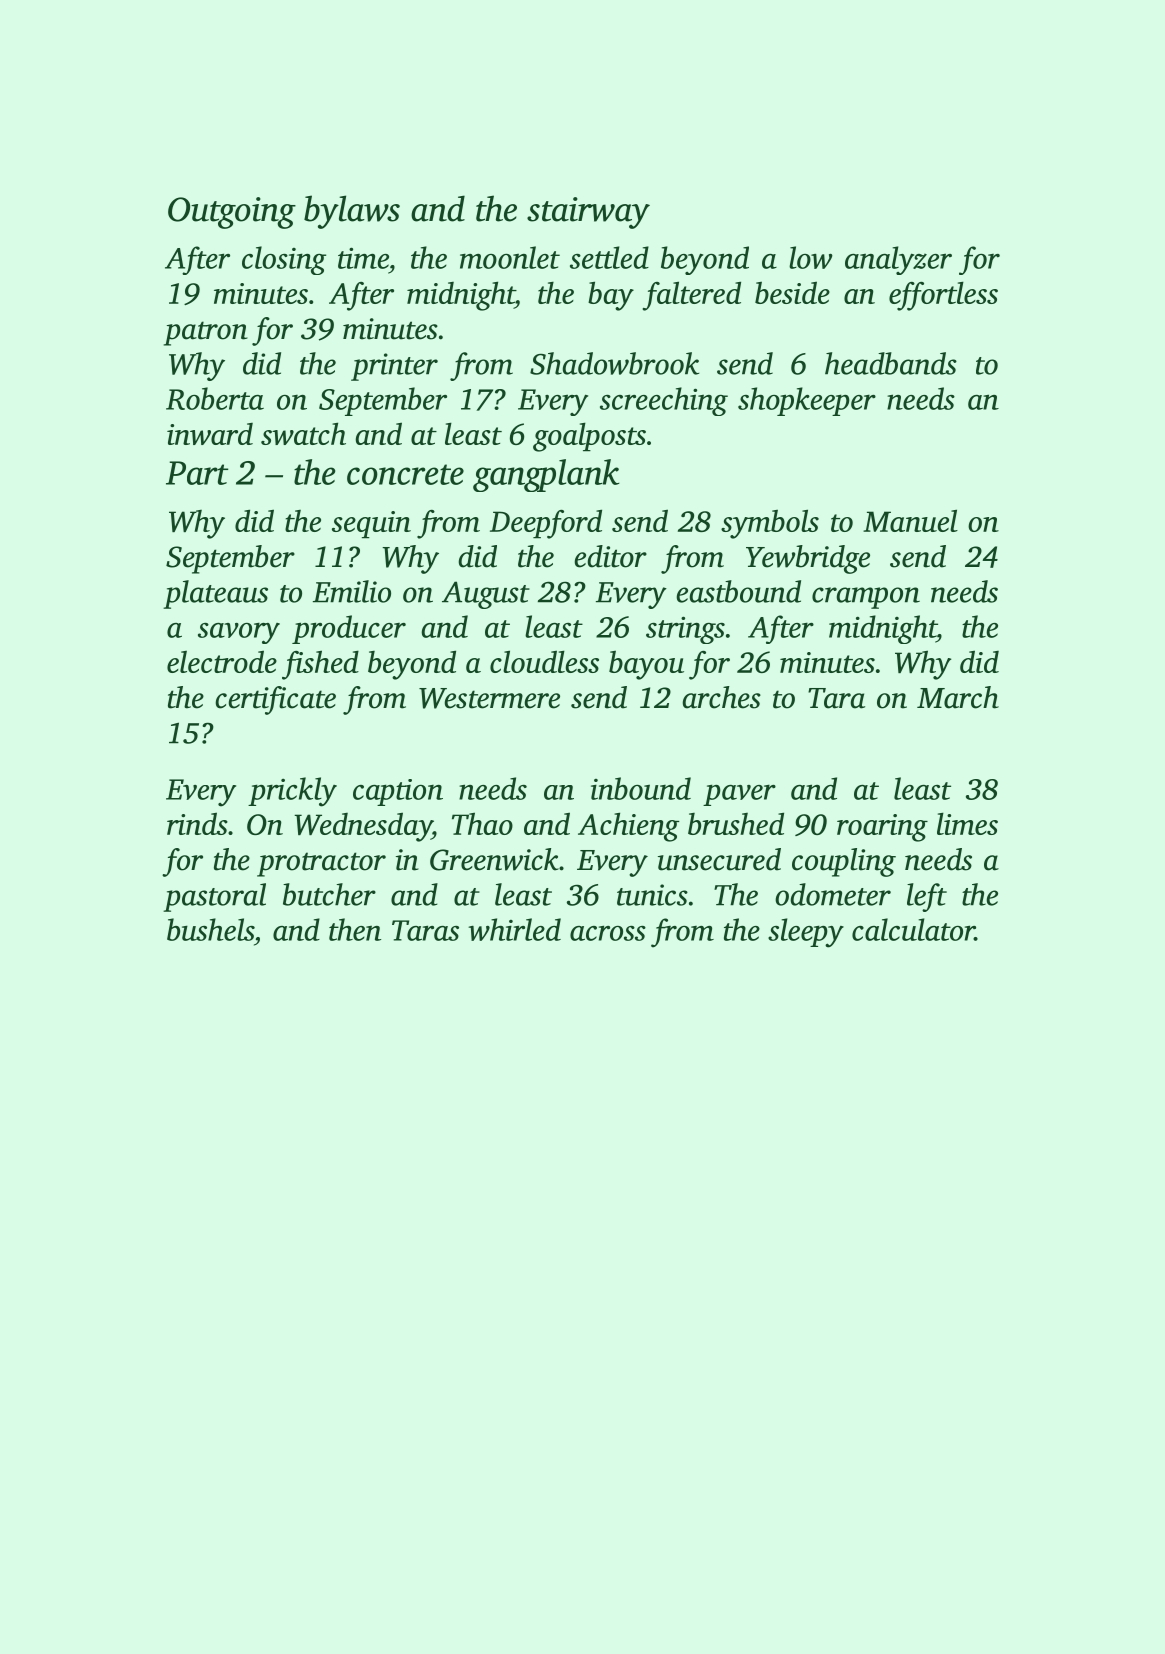 This screenshot has height=1654, width=1165. I want to click on editor, so click(611, 556).
